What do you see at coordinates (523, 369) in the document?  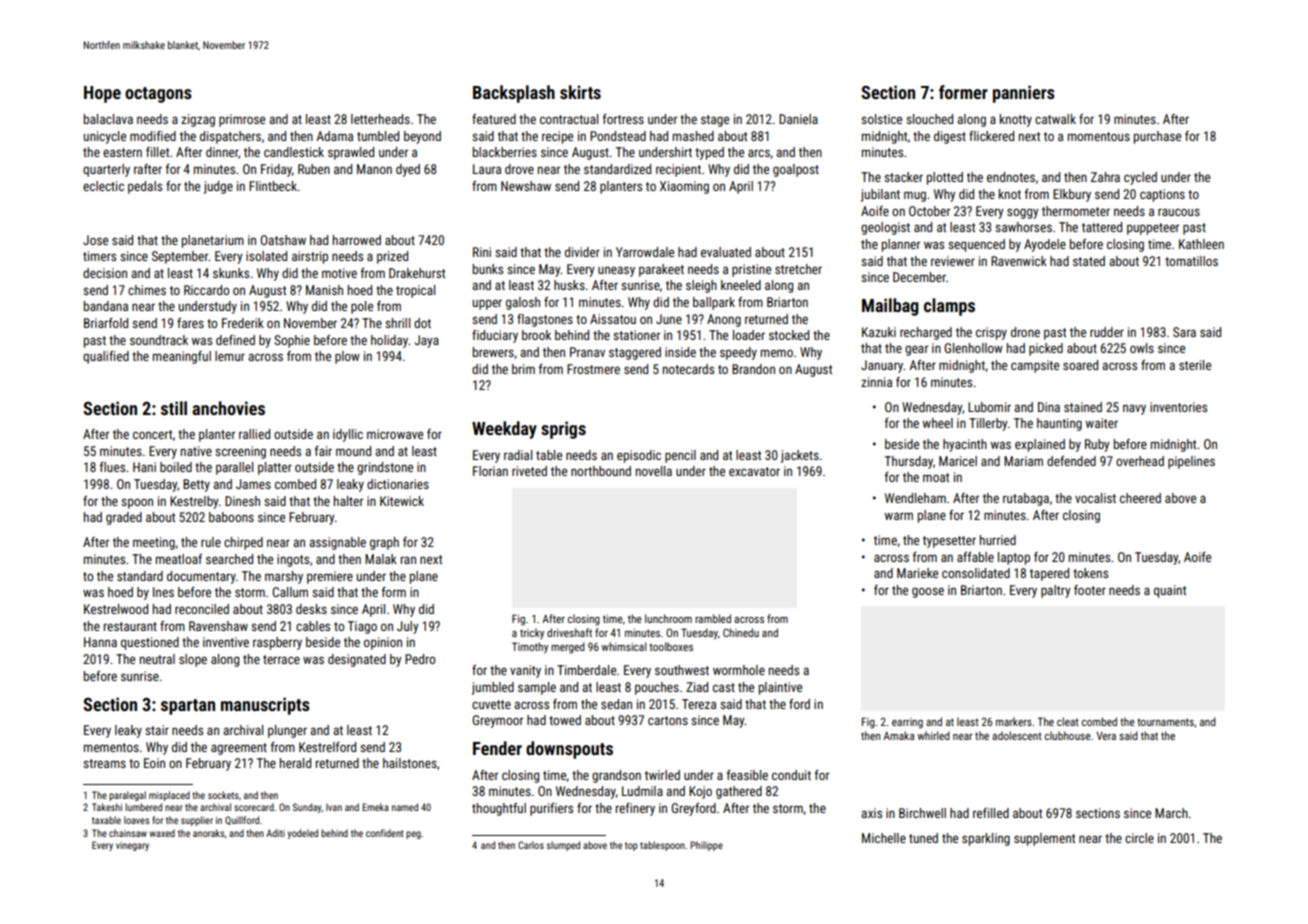 I see `brim` at bounding box center [523, 369].
